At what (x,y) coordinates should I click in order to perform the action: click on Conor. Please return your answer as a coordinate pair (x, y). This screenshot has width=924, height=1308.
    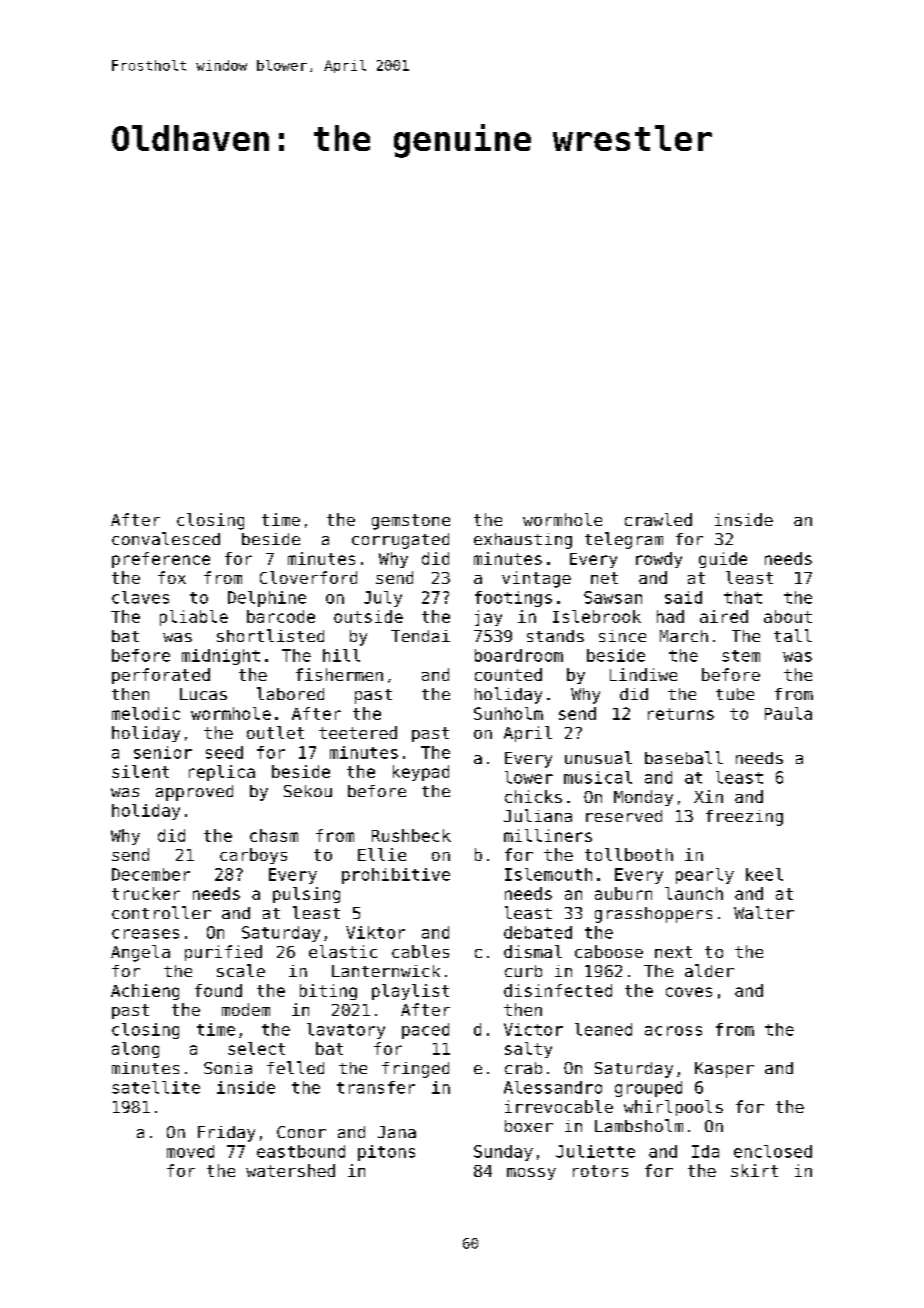
    Looking at the image, I should click on (301, 1132).
